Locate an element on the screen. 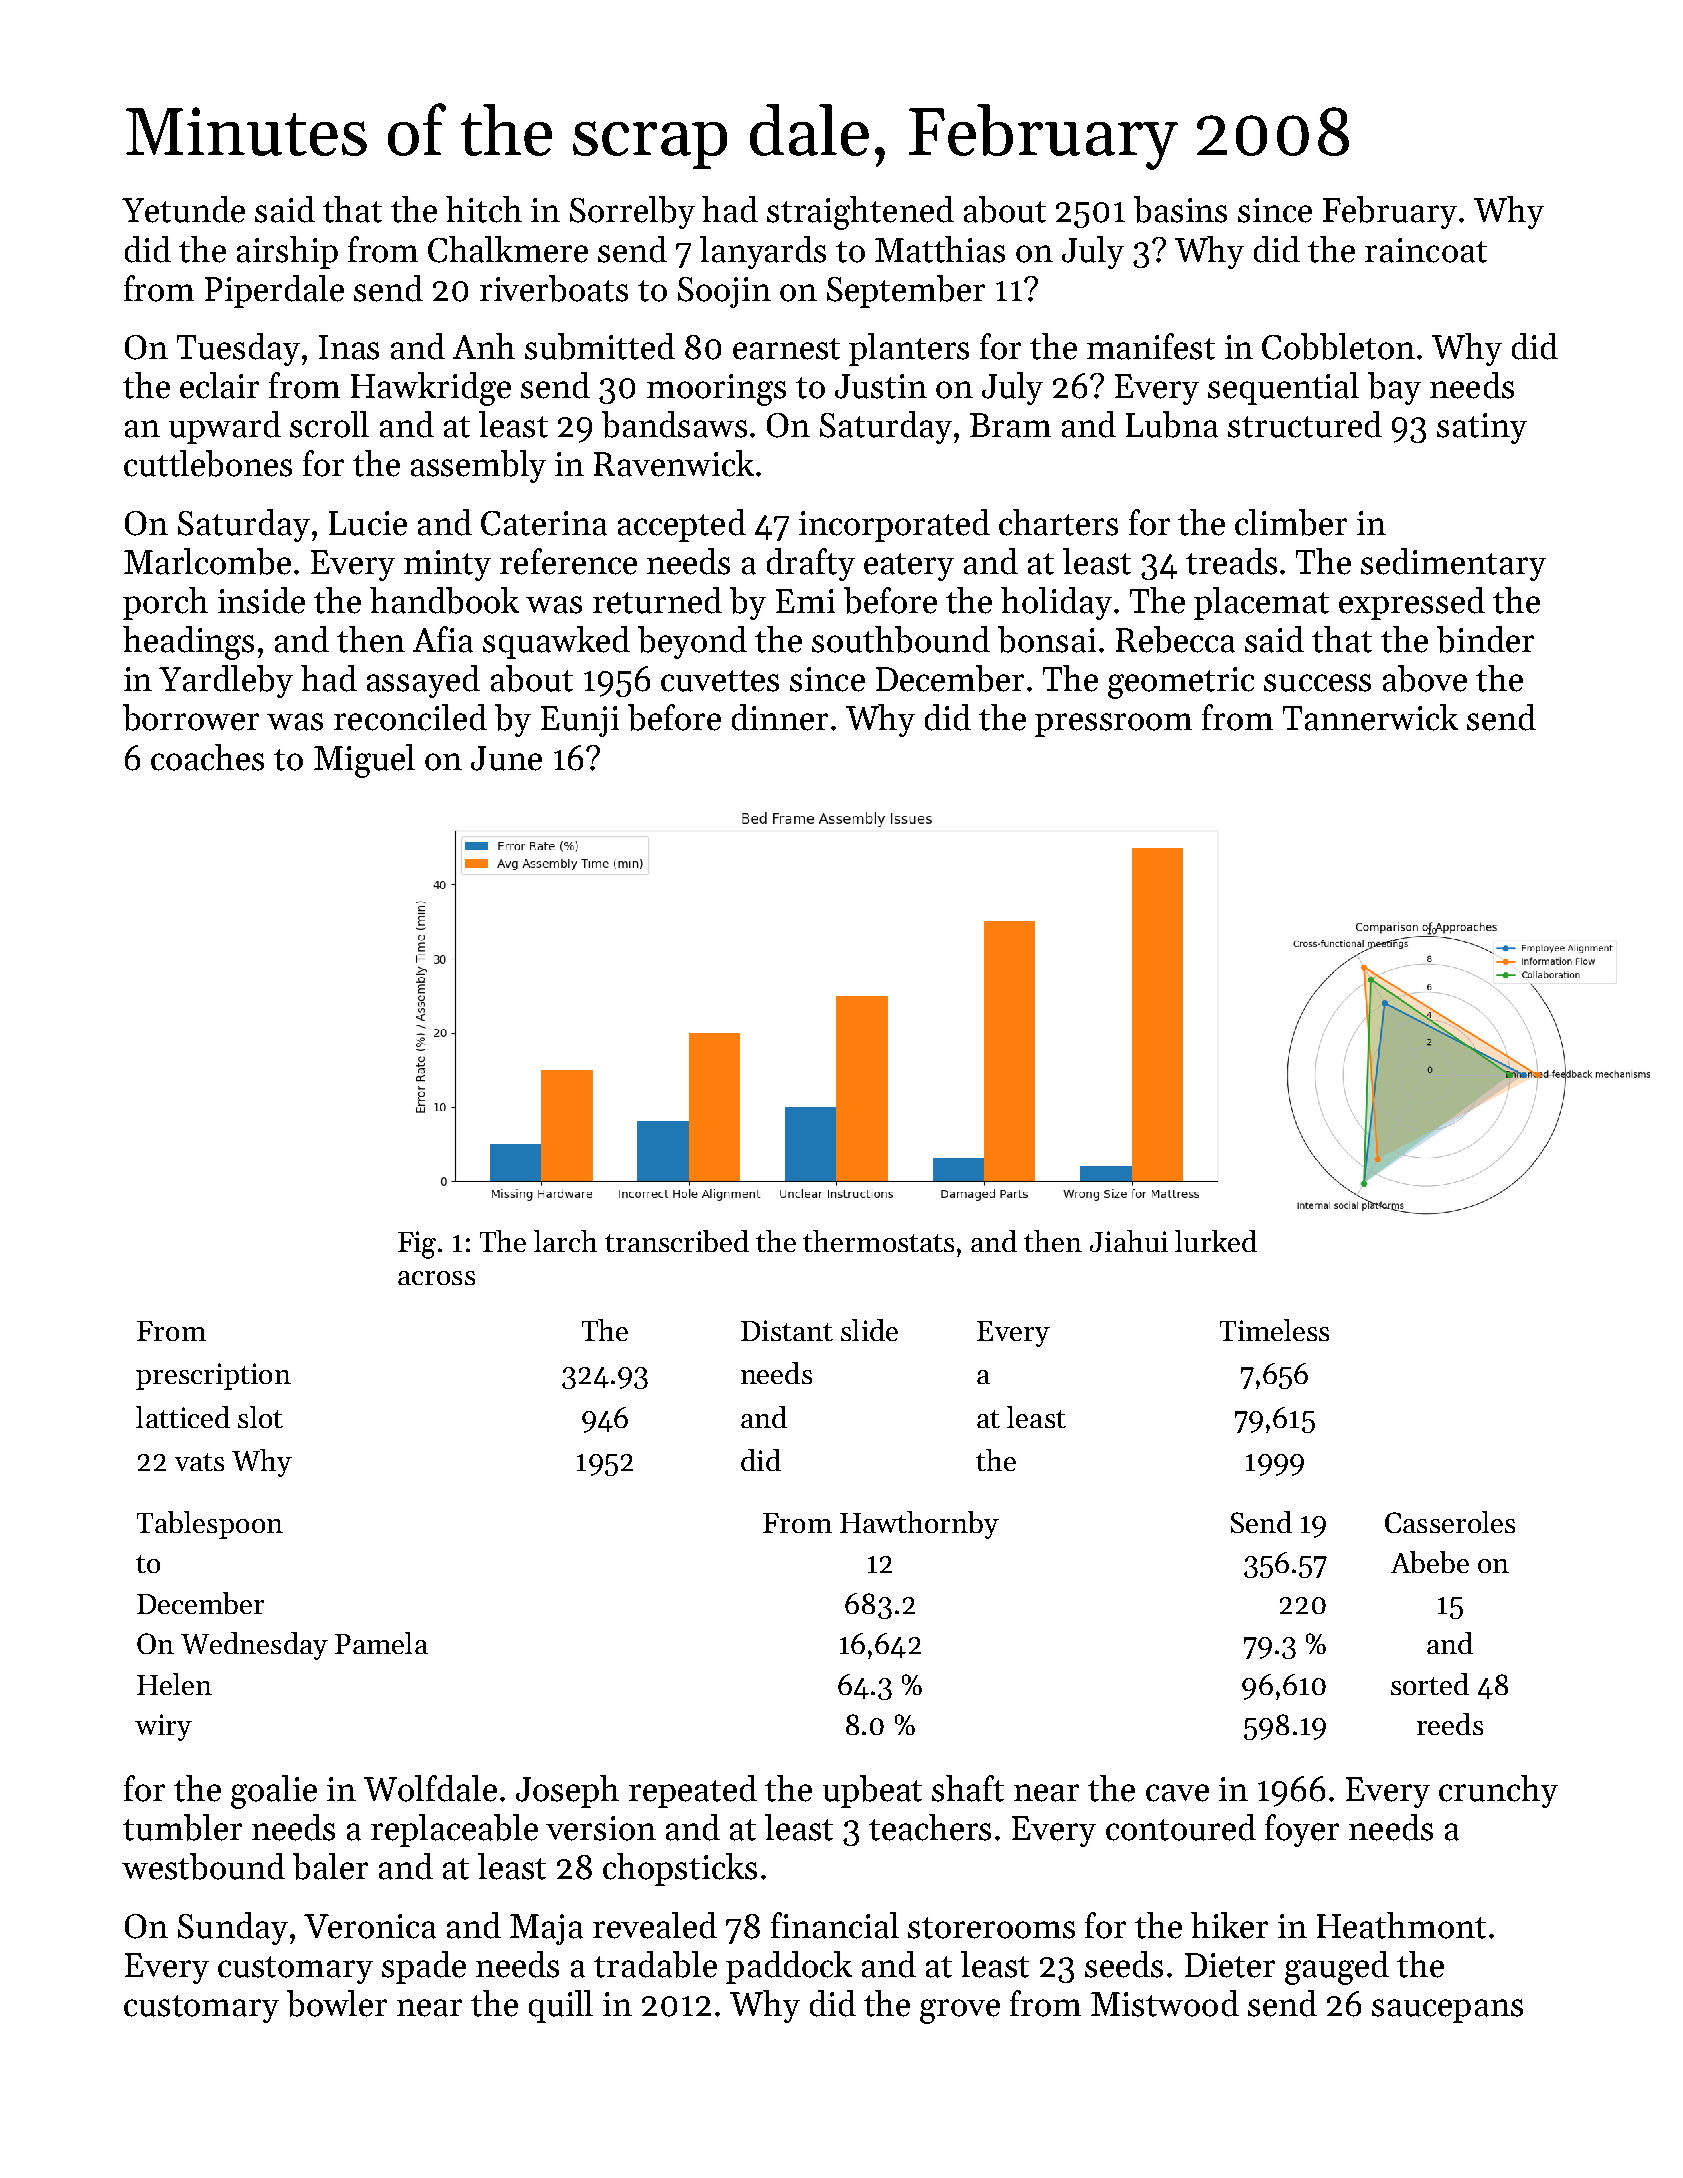  Yetunde is located at coordinates (183, 209).
